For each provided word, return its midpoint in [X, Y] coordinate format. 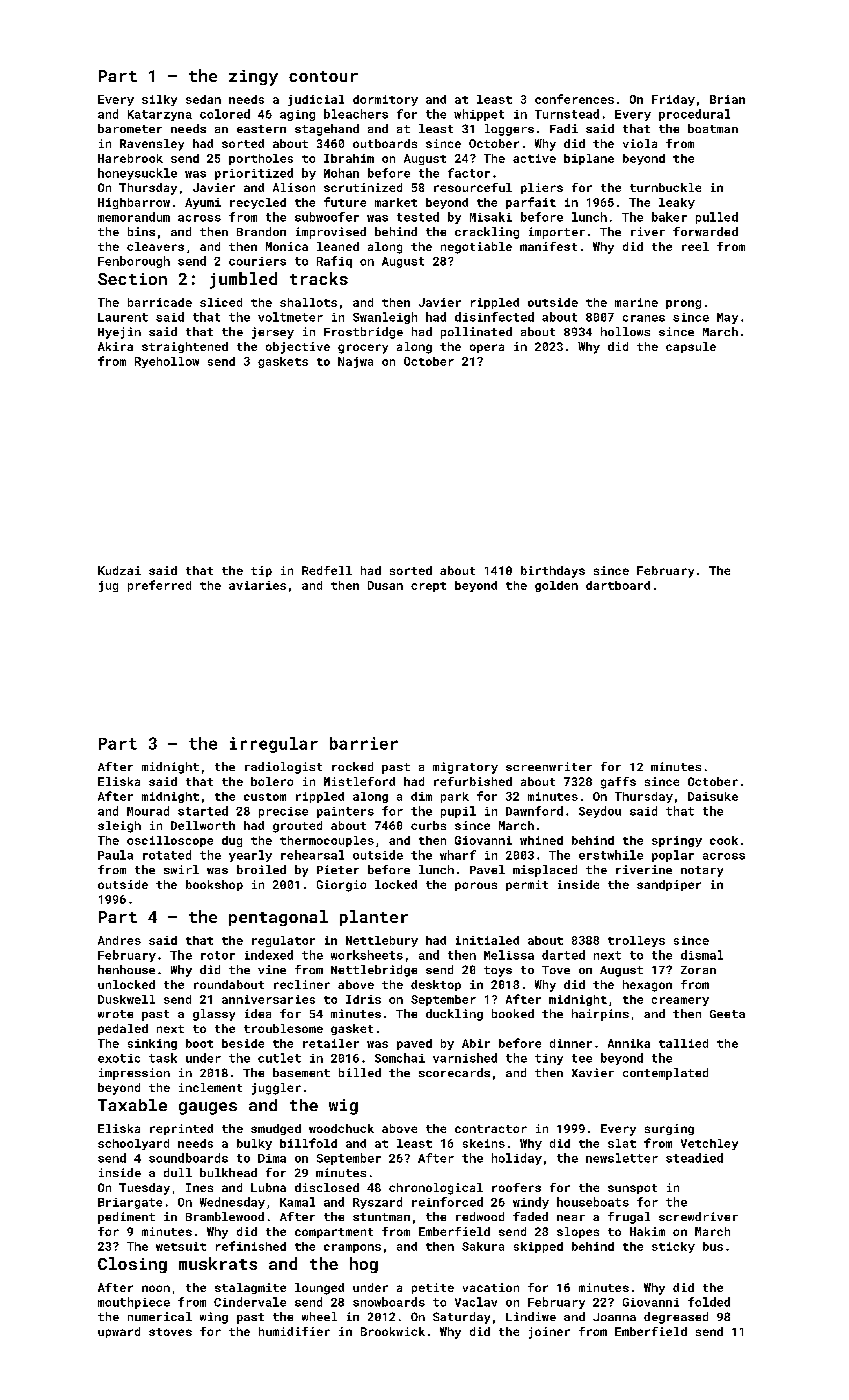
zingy [253, 78]
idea [258, 1013]
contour [323, 76]
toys [498, 971]
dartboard [618, 585]
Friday [673, 100]
